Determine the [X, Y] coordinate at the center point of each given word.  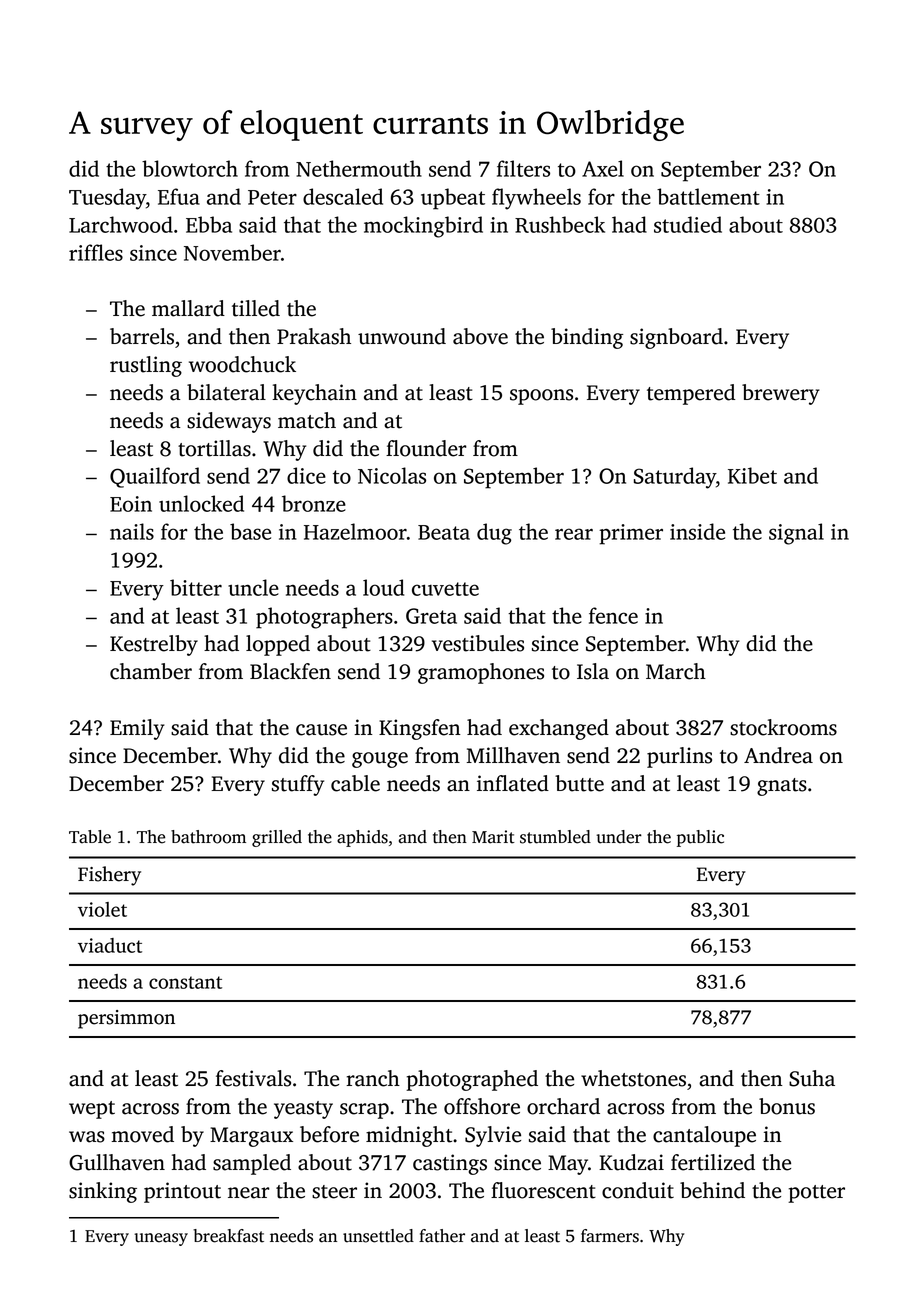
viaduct [110, 945]
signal [796, 534]
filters [523, 168]
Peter [272, 197]
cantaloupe [704, 1136]
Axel [603, 168]
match [307, 420]
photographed [472, 1080]
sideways [229, 422]
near [249, 1193]
